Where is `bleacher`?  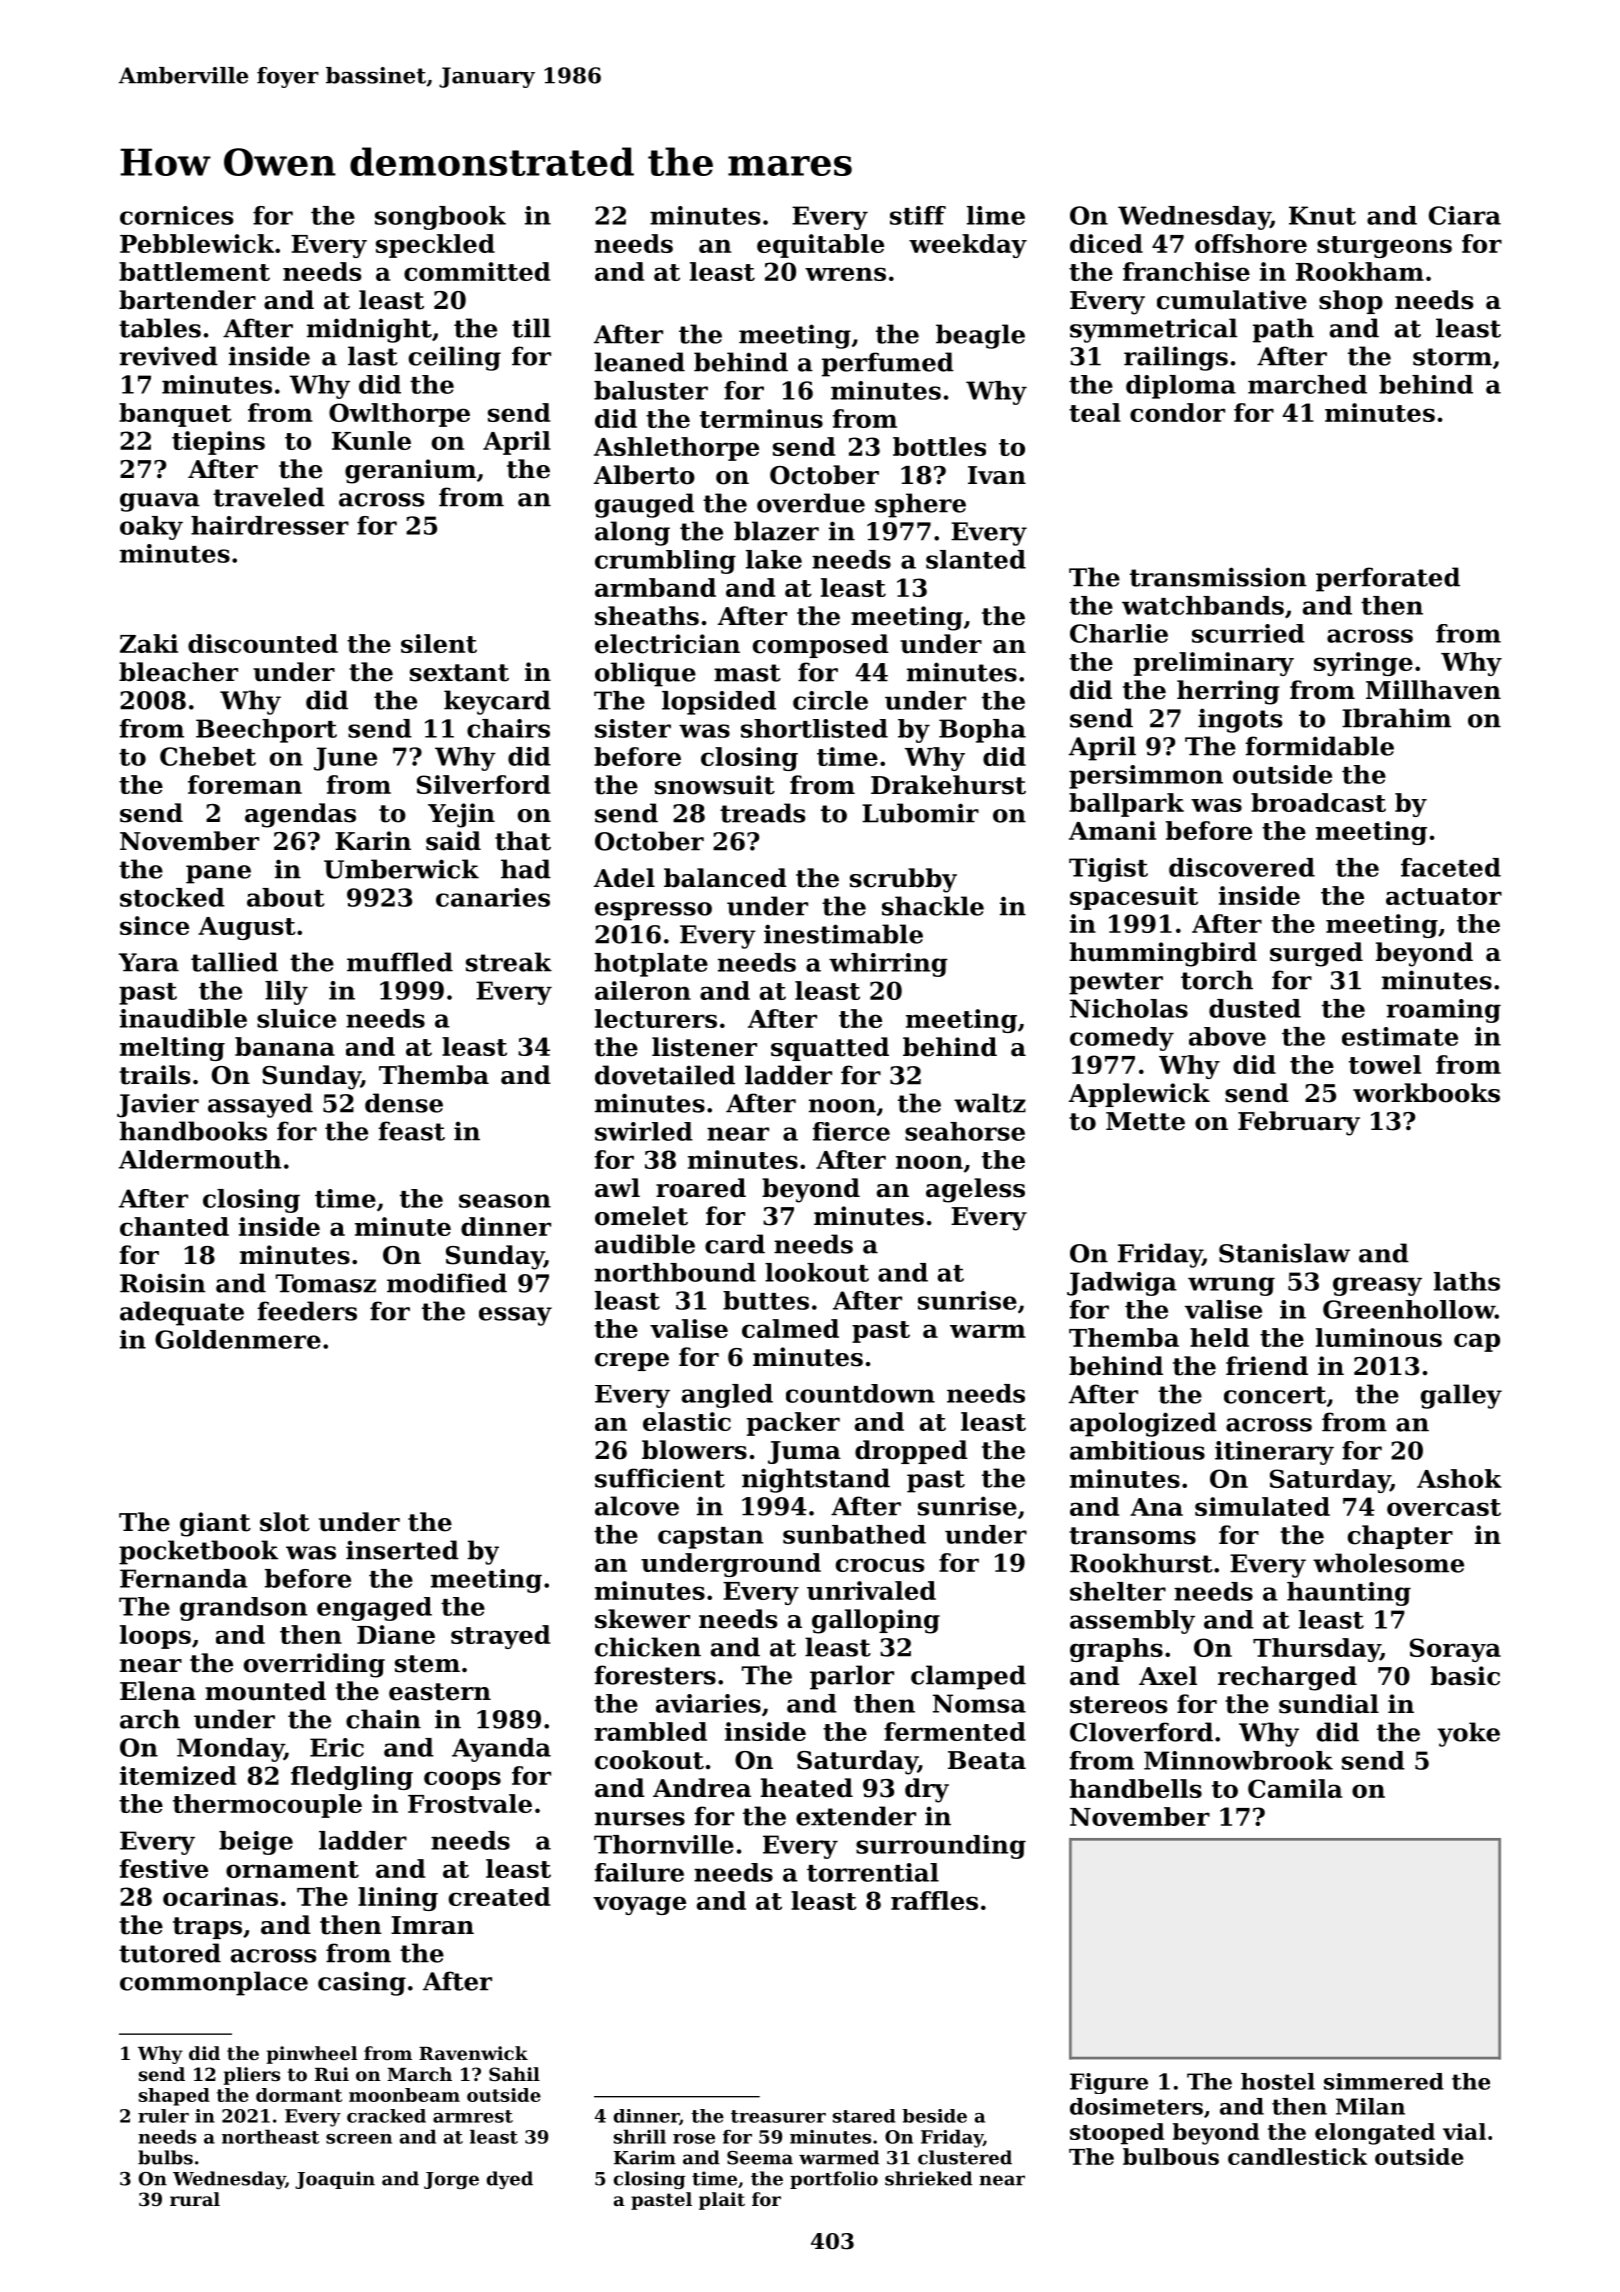
bleacher is located at coordinates (178, 672).
